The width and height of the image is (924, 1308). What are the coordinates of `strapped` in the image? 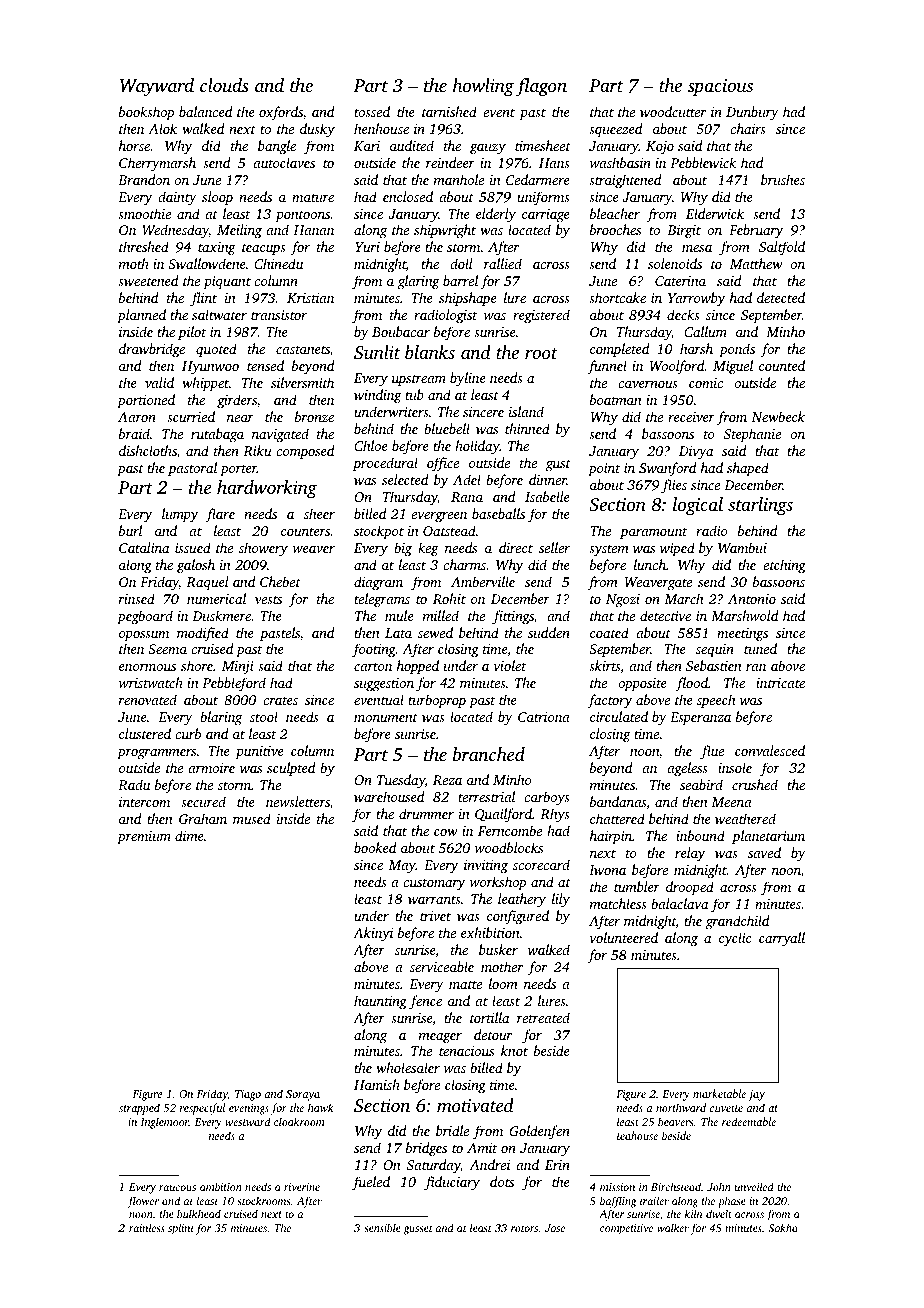 It's located at (139, 1109).
